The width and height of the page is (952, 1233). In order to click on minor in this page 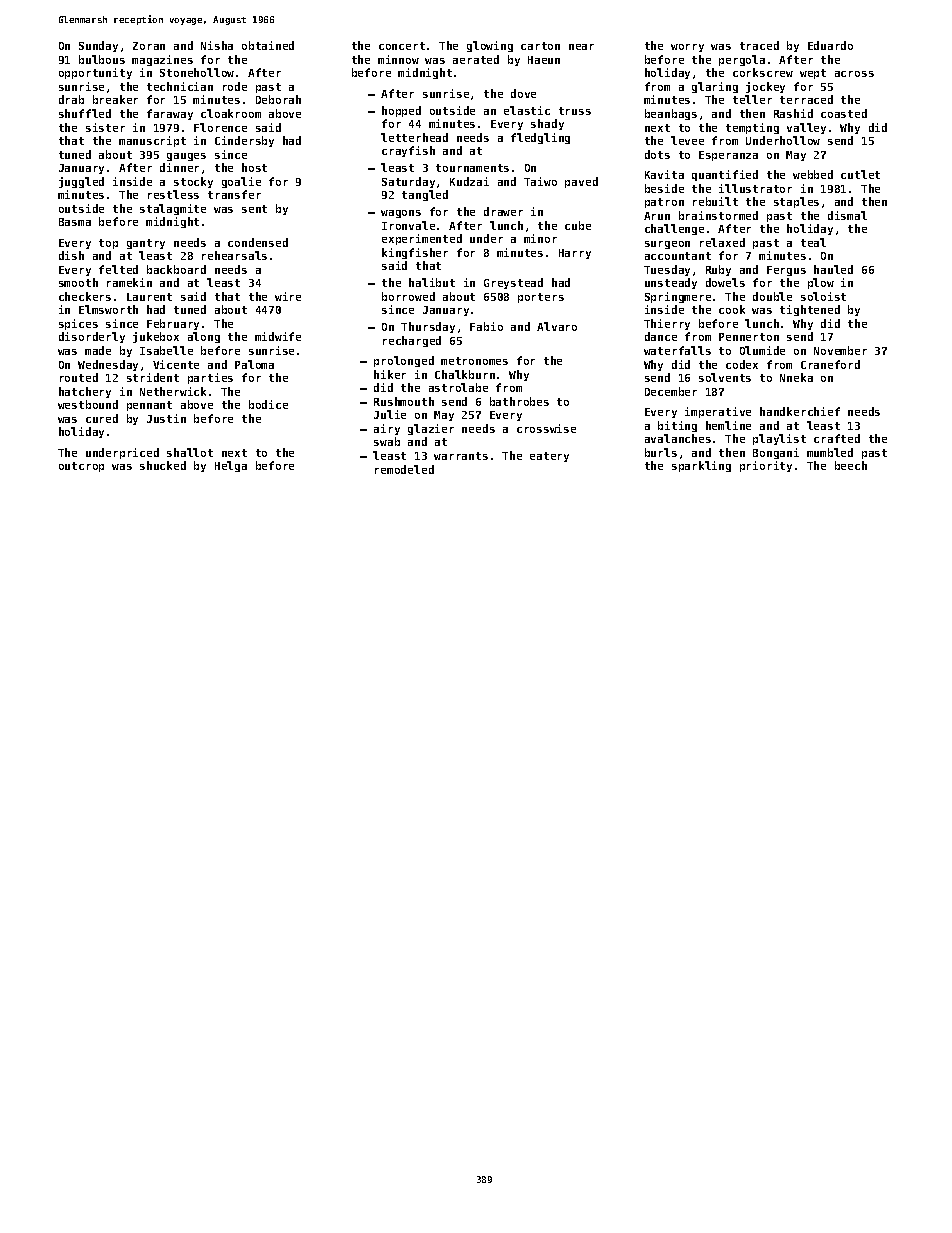, I will do `click(540, 238)`.
